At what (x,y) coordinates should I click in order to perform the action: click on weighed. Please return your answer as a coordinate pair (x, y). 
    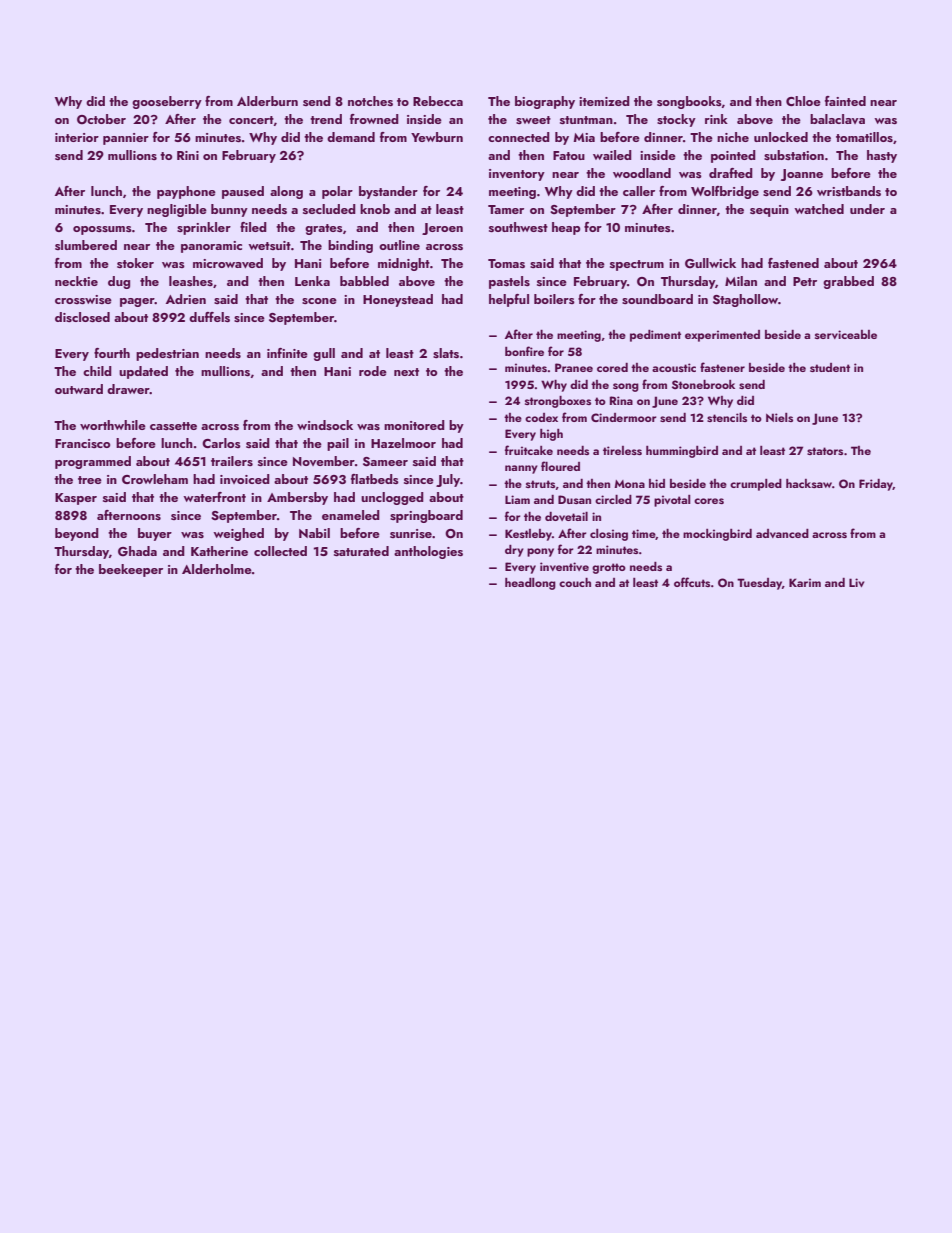
    Looking at the image, I should click on (238, 534).
